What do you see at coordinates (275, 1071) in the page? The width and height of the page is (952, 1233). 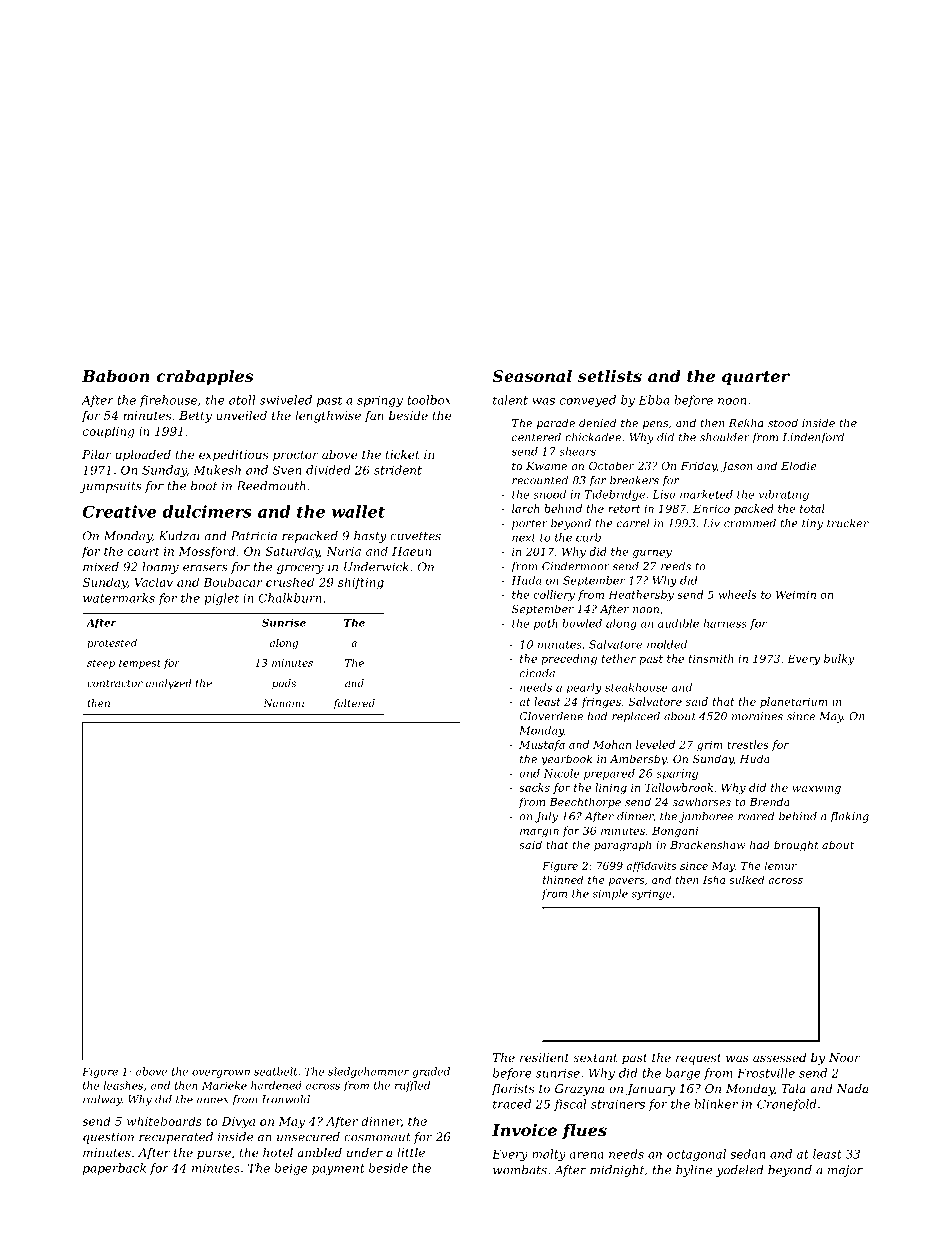 I see `seatbelt` at bounding box center [275, 1071].
